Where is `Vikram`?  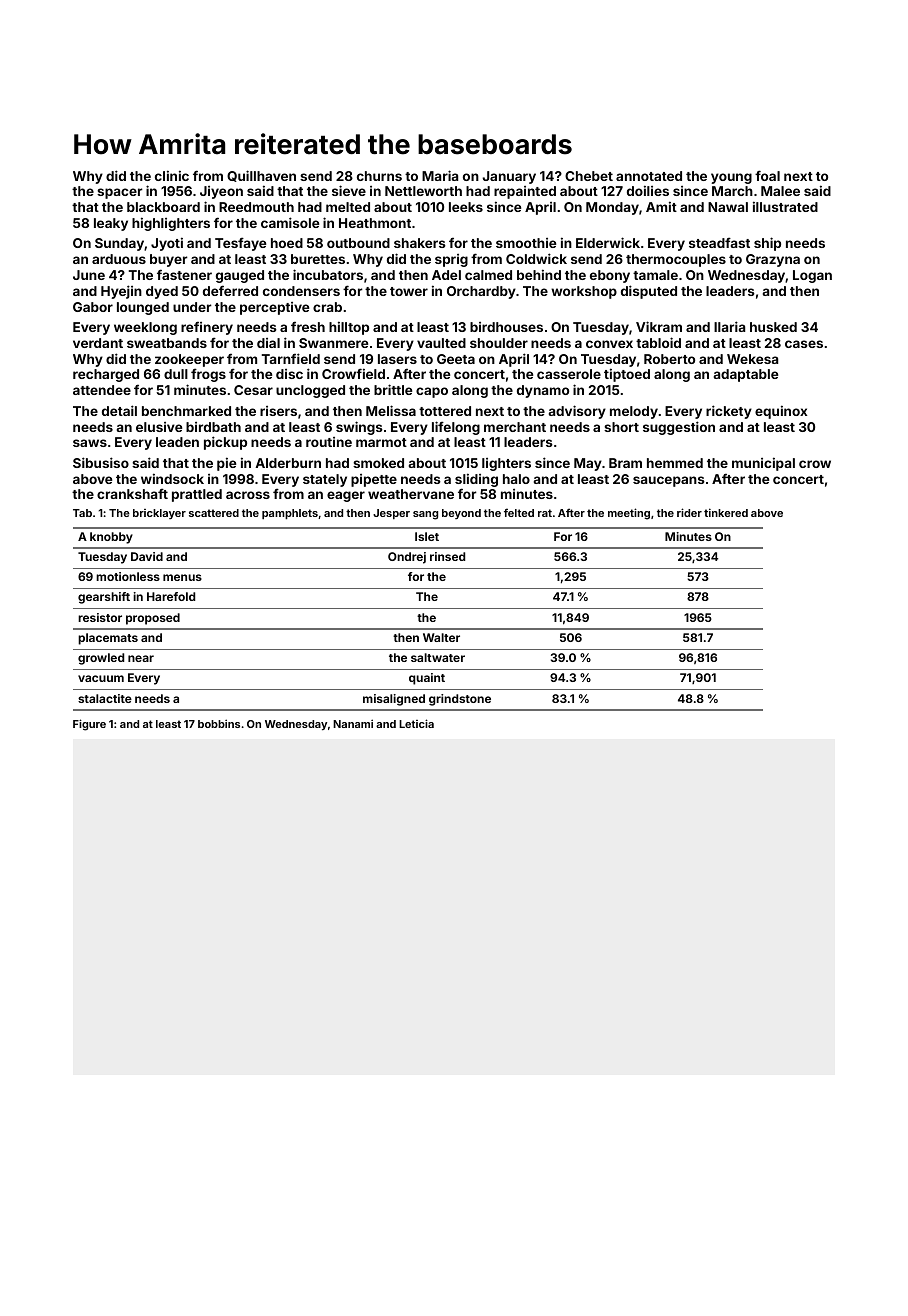 Vikram is located at coordinates (659, 326).
